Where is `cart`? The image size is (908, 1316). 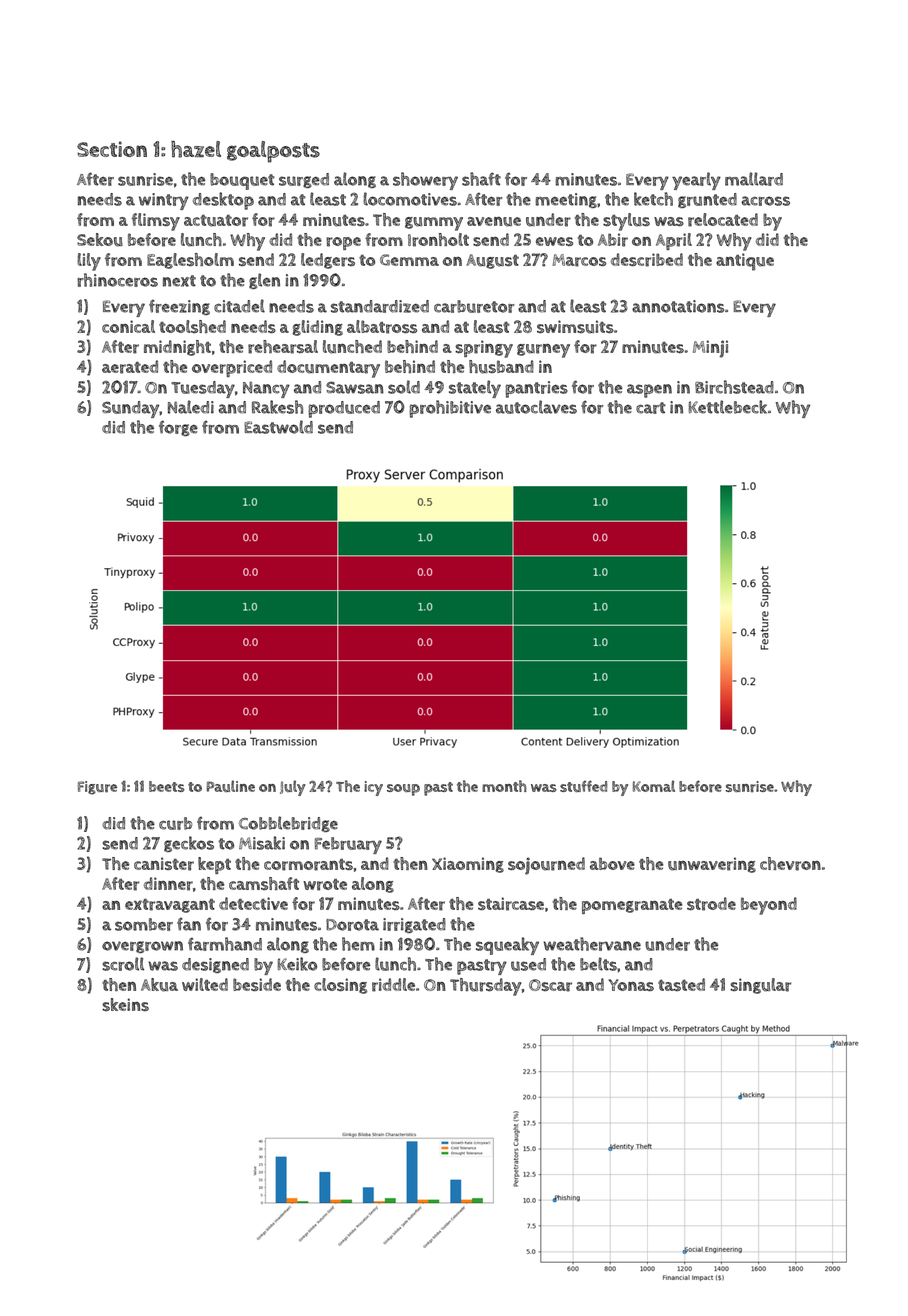 cart is located at coordinates (651, 408).
